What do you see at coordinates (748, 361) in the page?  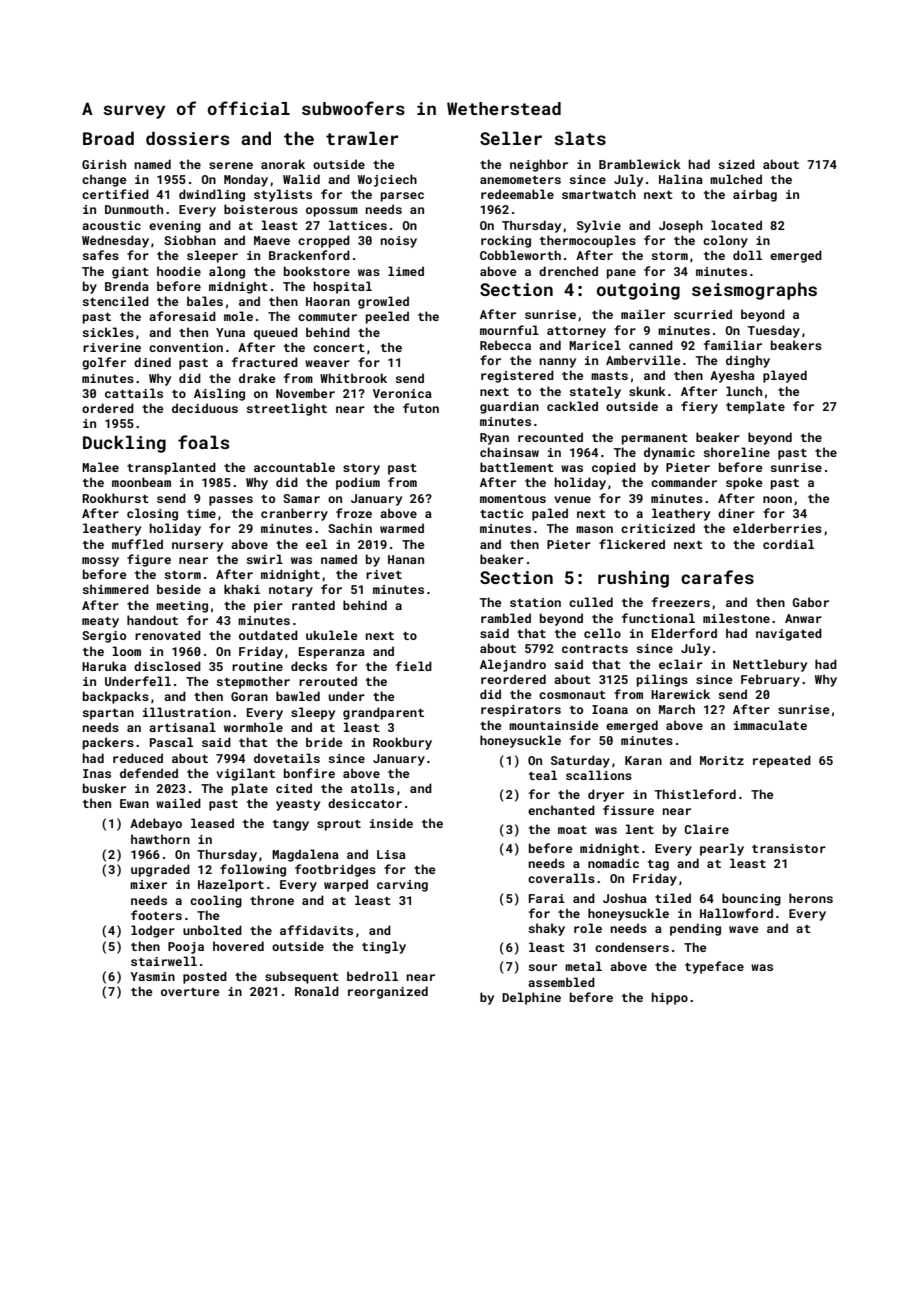 I see `dinghy` at bounding box center [748, 361].
